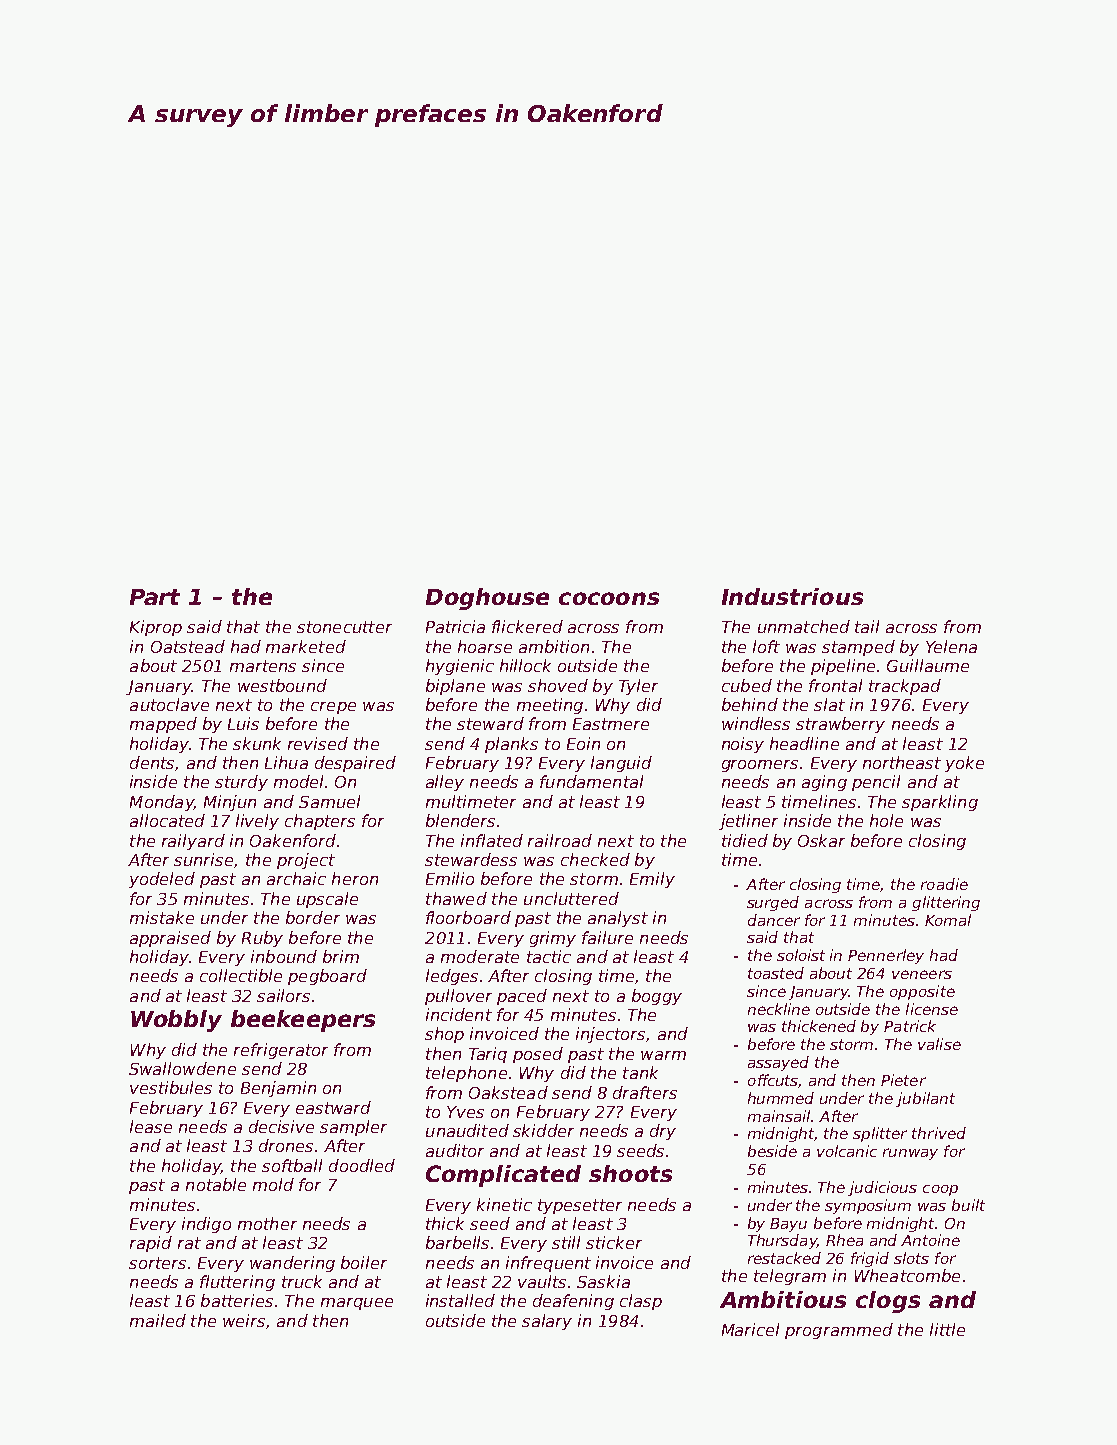 This image has width=1117, height=1445. I want to click on barbells, so click(457, 1242).
